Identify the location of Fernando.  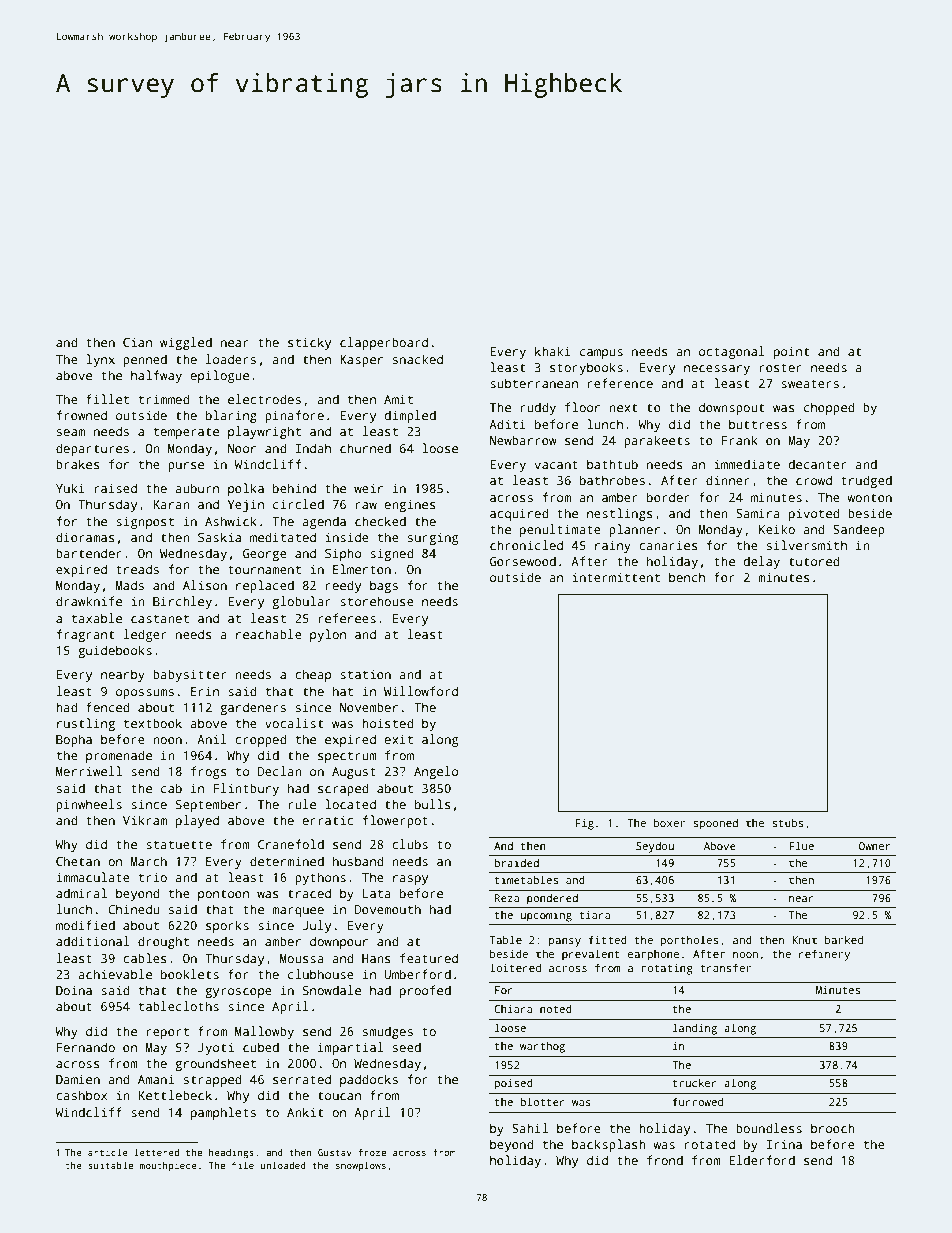
(86, 1047).
